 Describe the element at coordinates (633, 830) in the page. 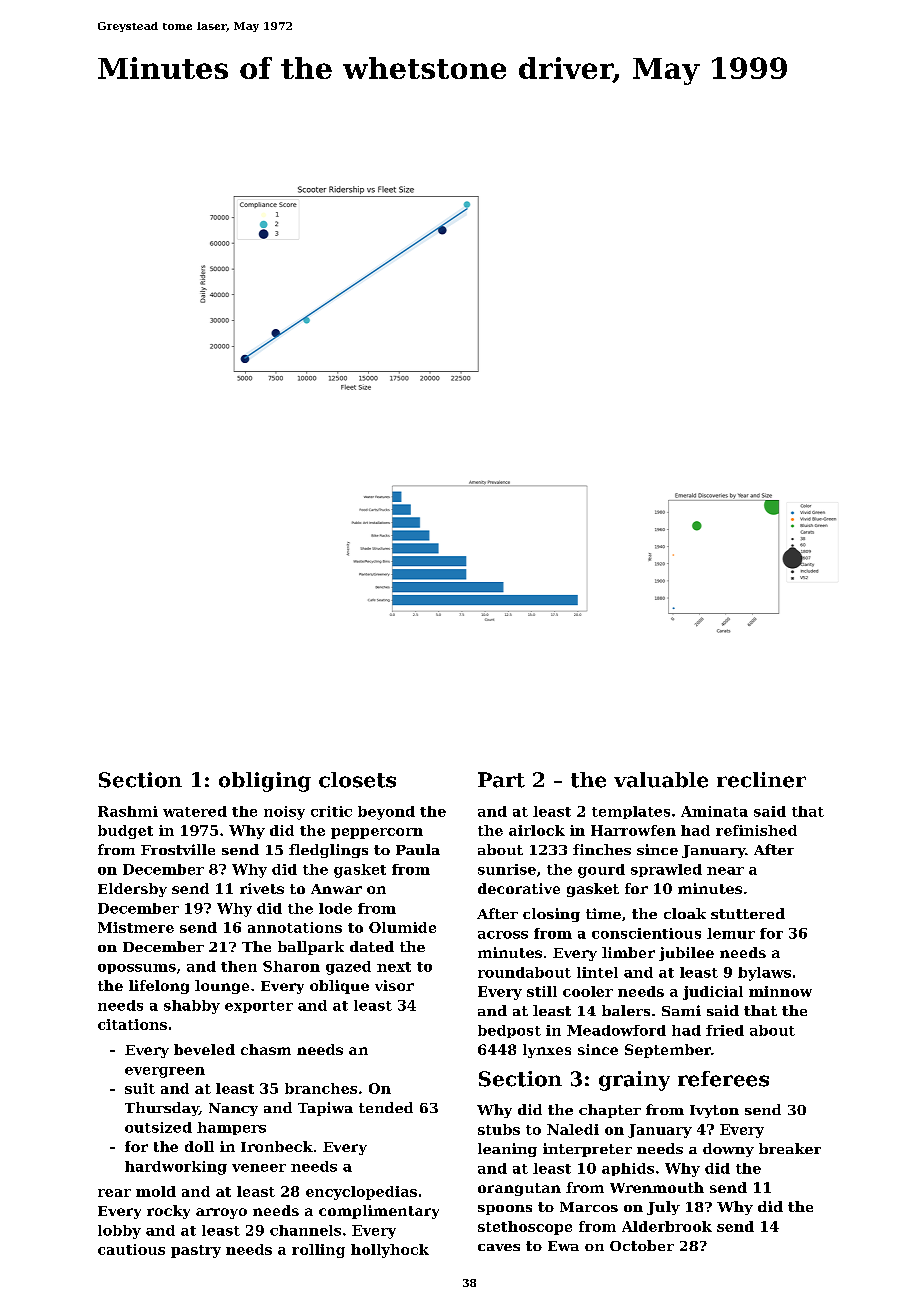

I see `Harrowfen` at that location.
